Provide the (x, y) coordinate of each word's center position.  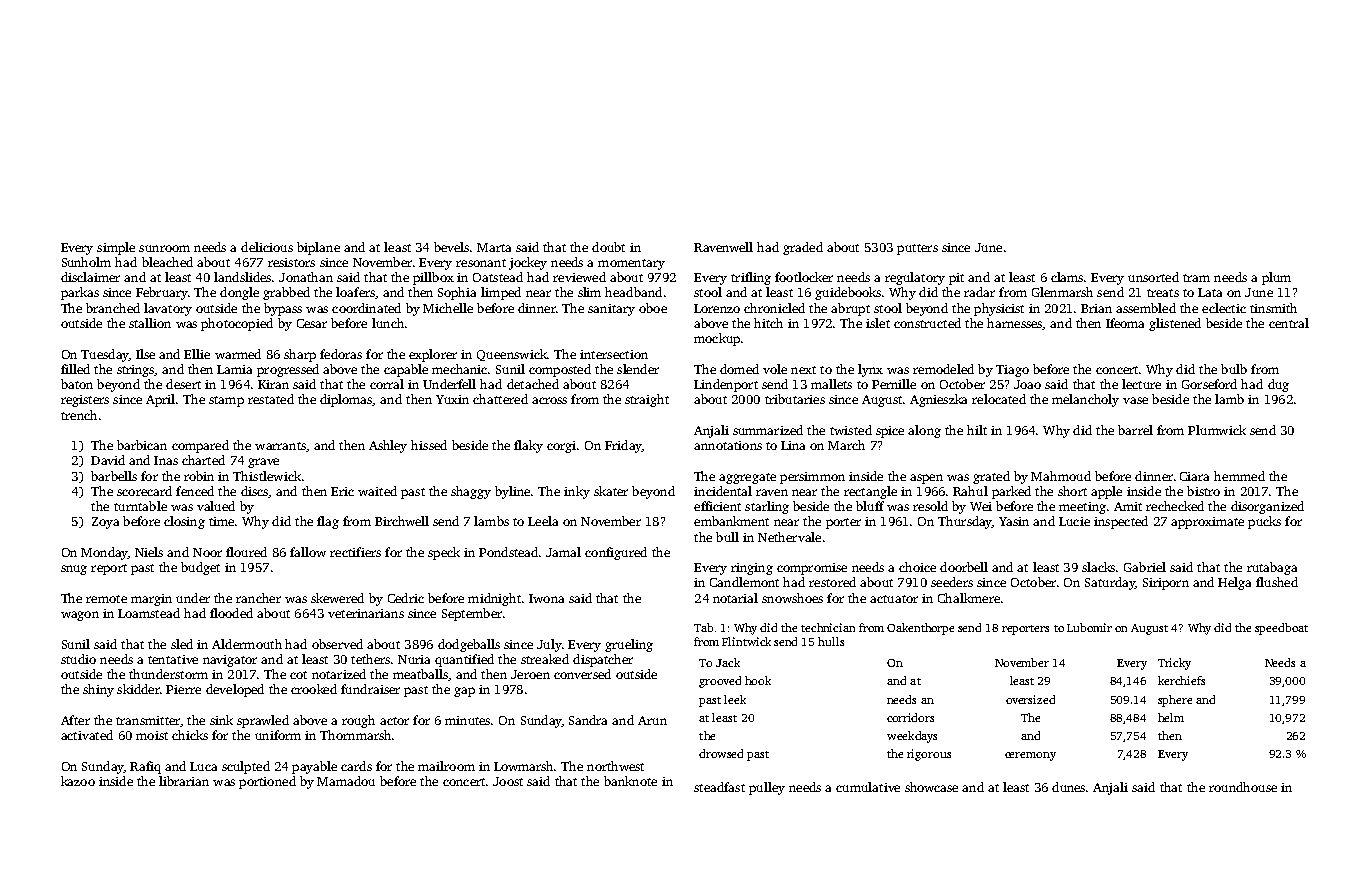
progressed (288, 370)
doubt (608, 247)
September (472, 614)
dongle (239, 293)
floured (246, 552)
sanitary (611, 310)
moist (152, 735)
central (1289, 323)
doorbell (964, 567)
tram (1196, 278)
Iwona (546, 598)
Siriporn (1166, 584)
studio (78, 659)
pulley (767, 788)
